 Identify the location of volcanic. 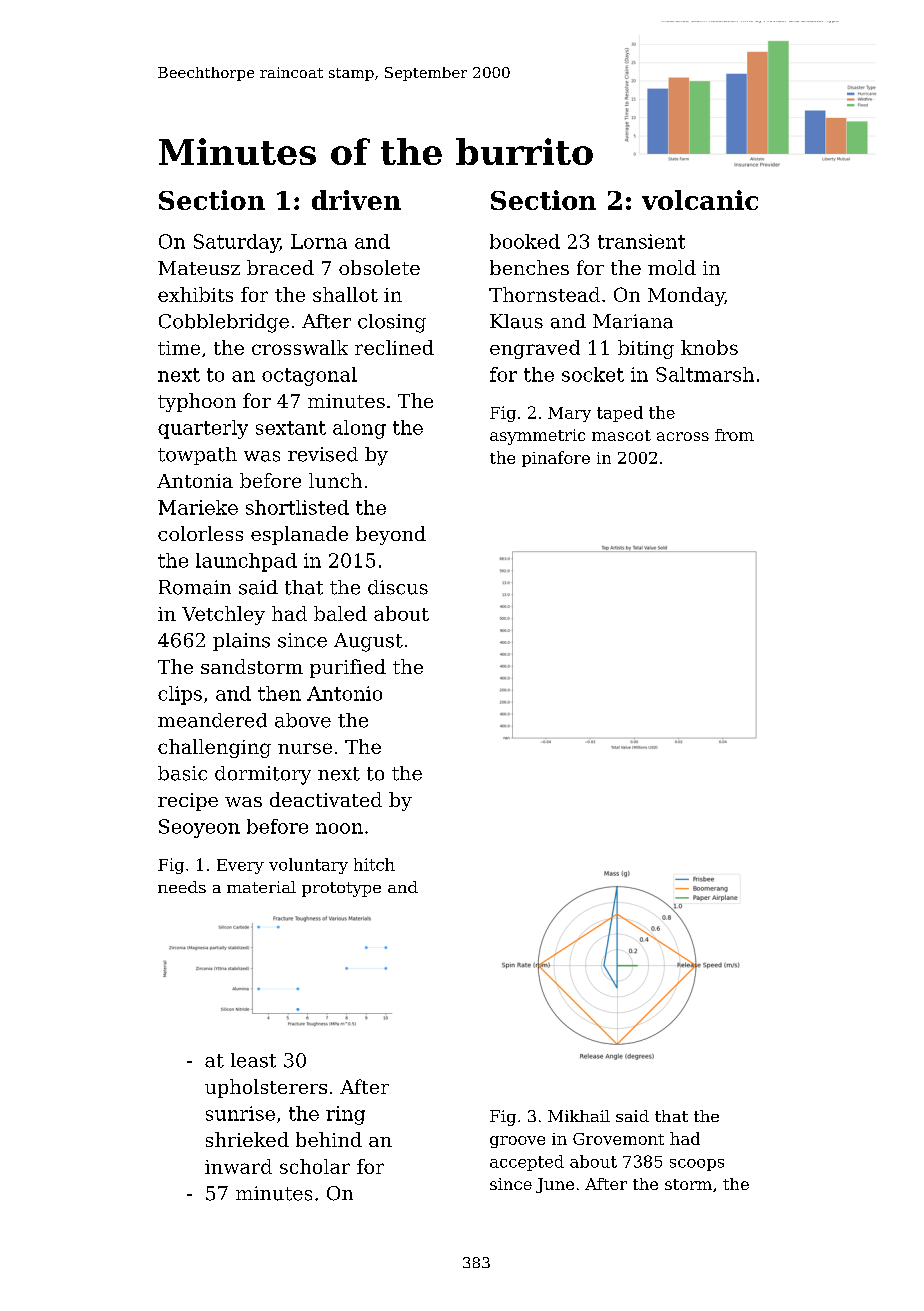
(700, 200).
